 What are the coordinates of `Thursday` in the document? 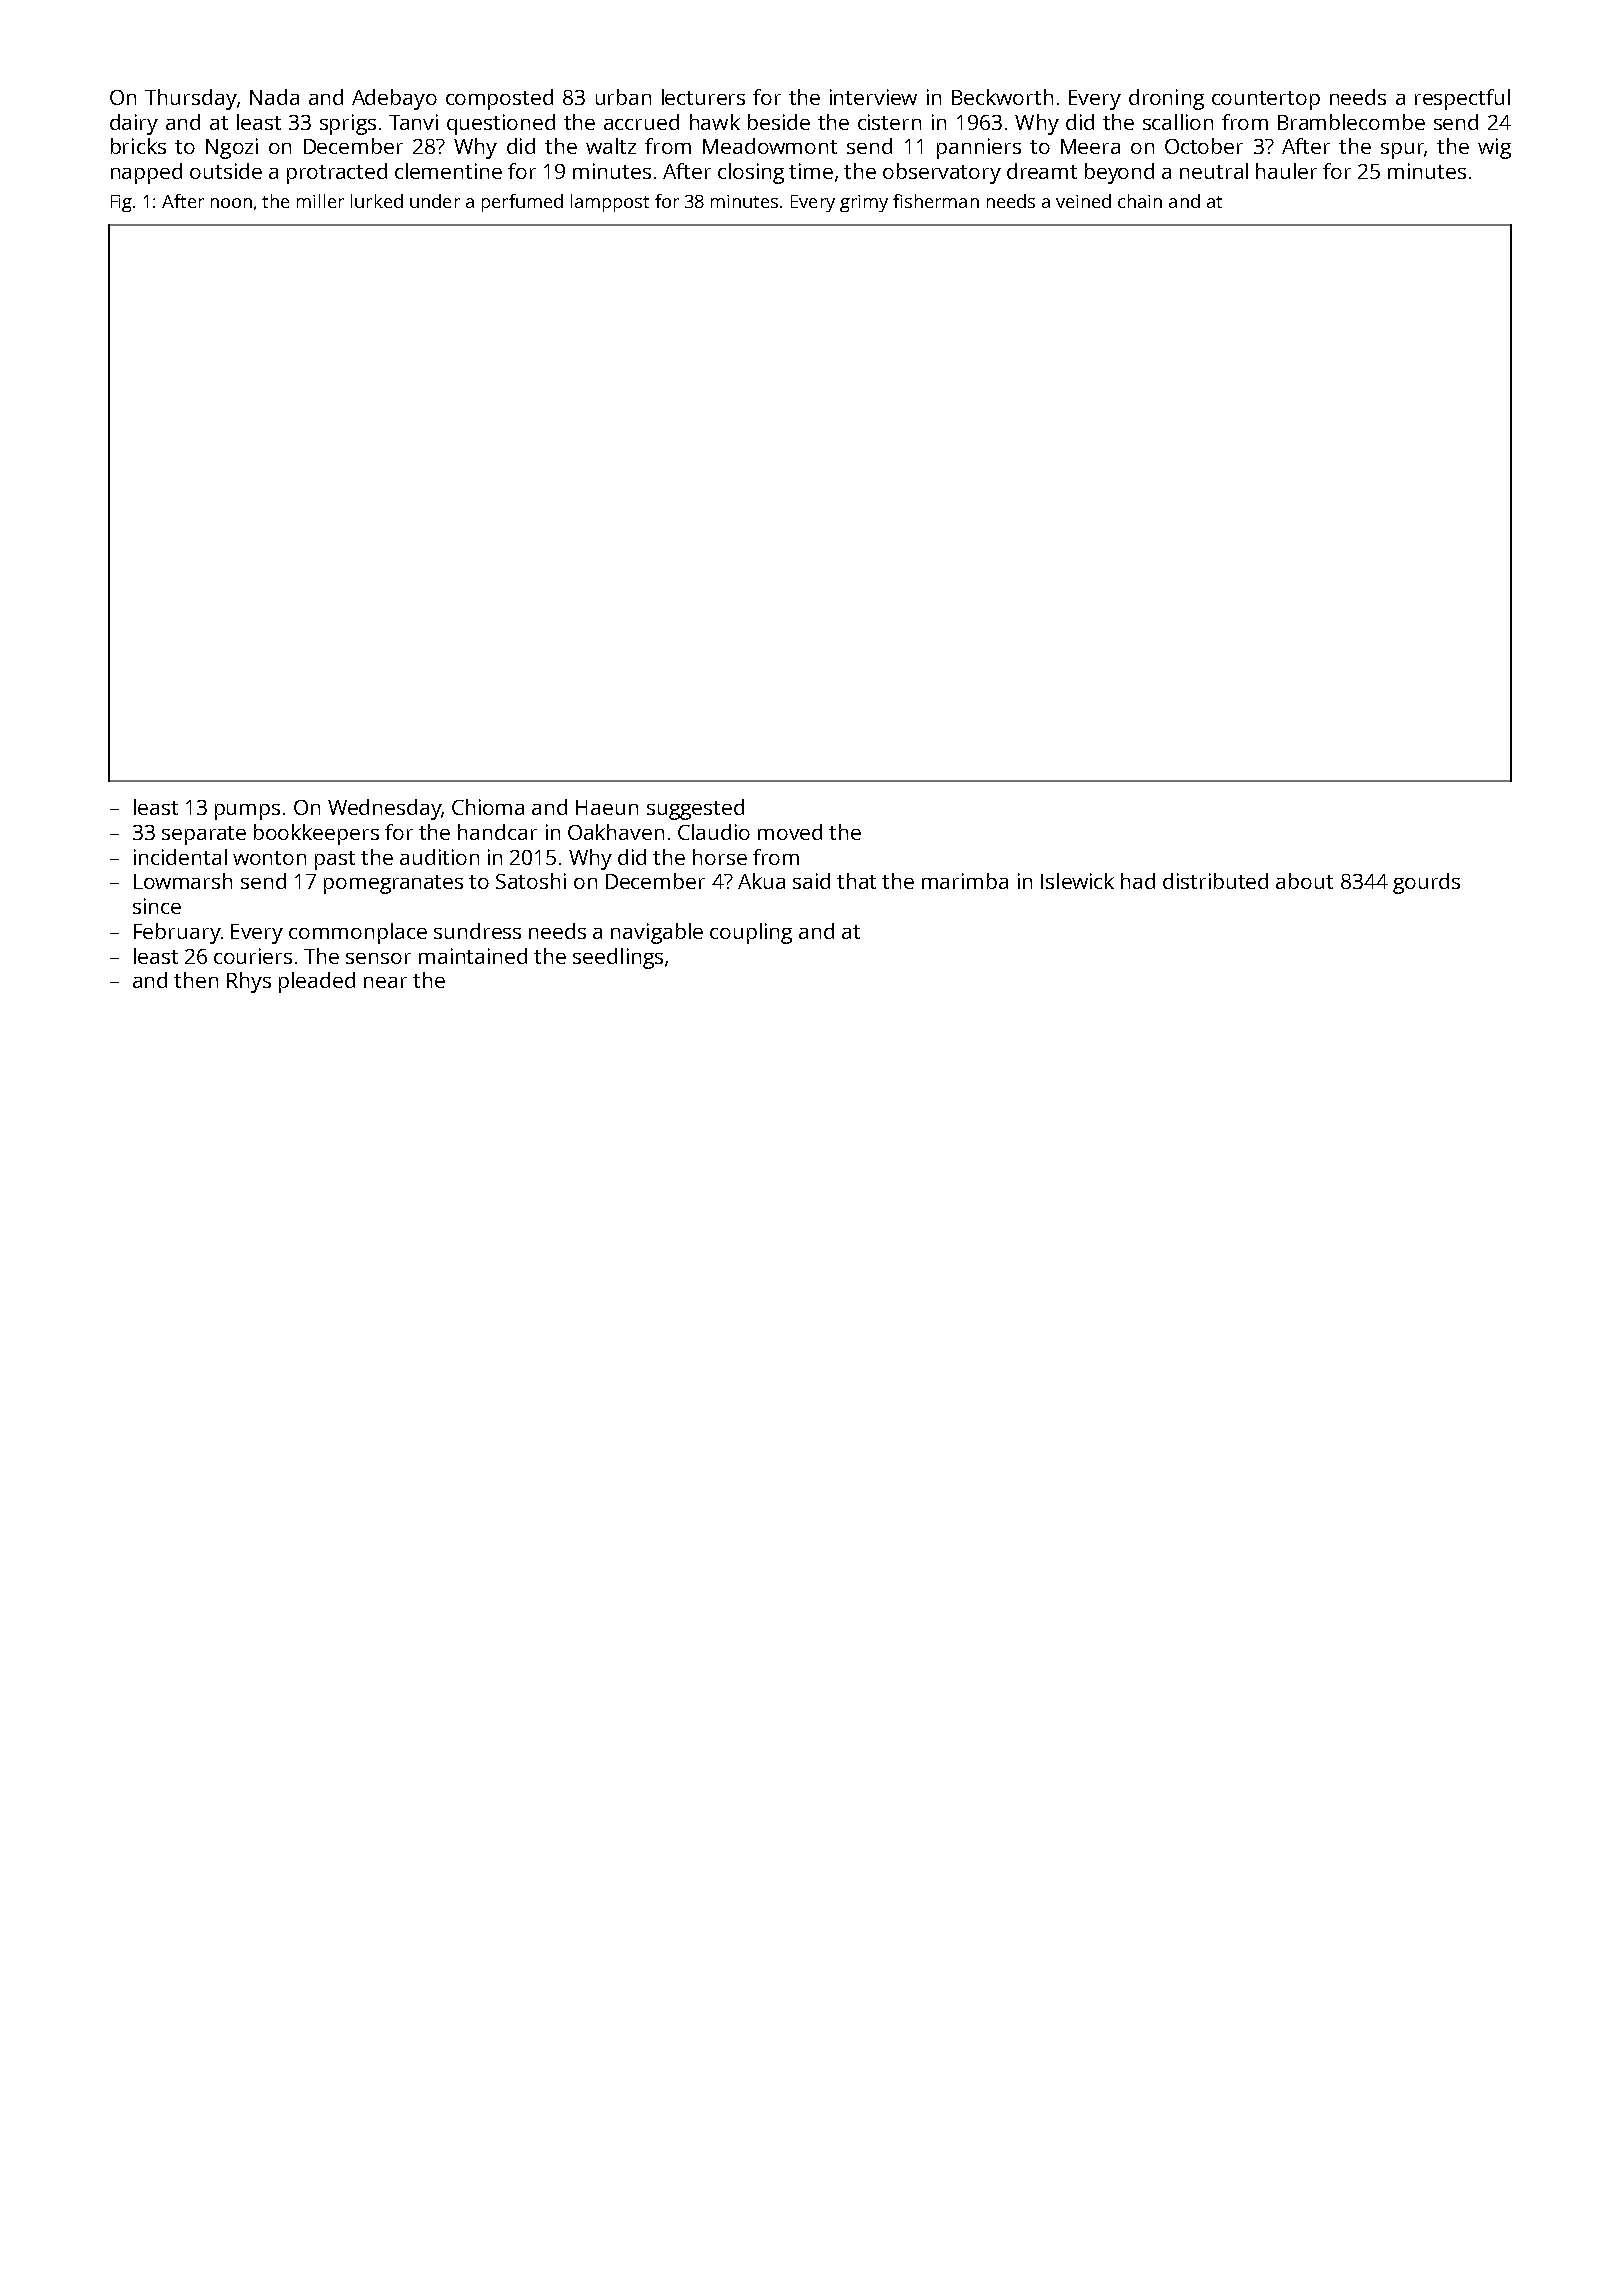 It's located at (191, 99).
